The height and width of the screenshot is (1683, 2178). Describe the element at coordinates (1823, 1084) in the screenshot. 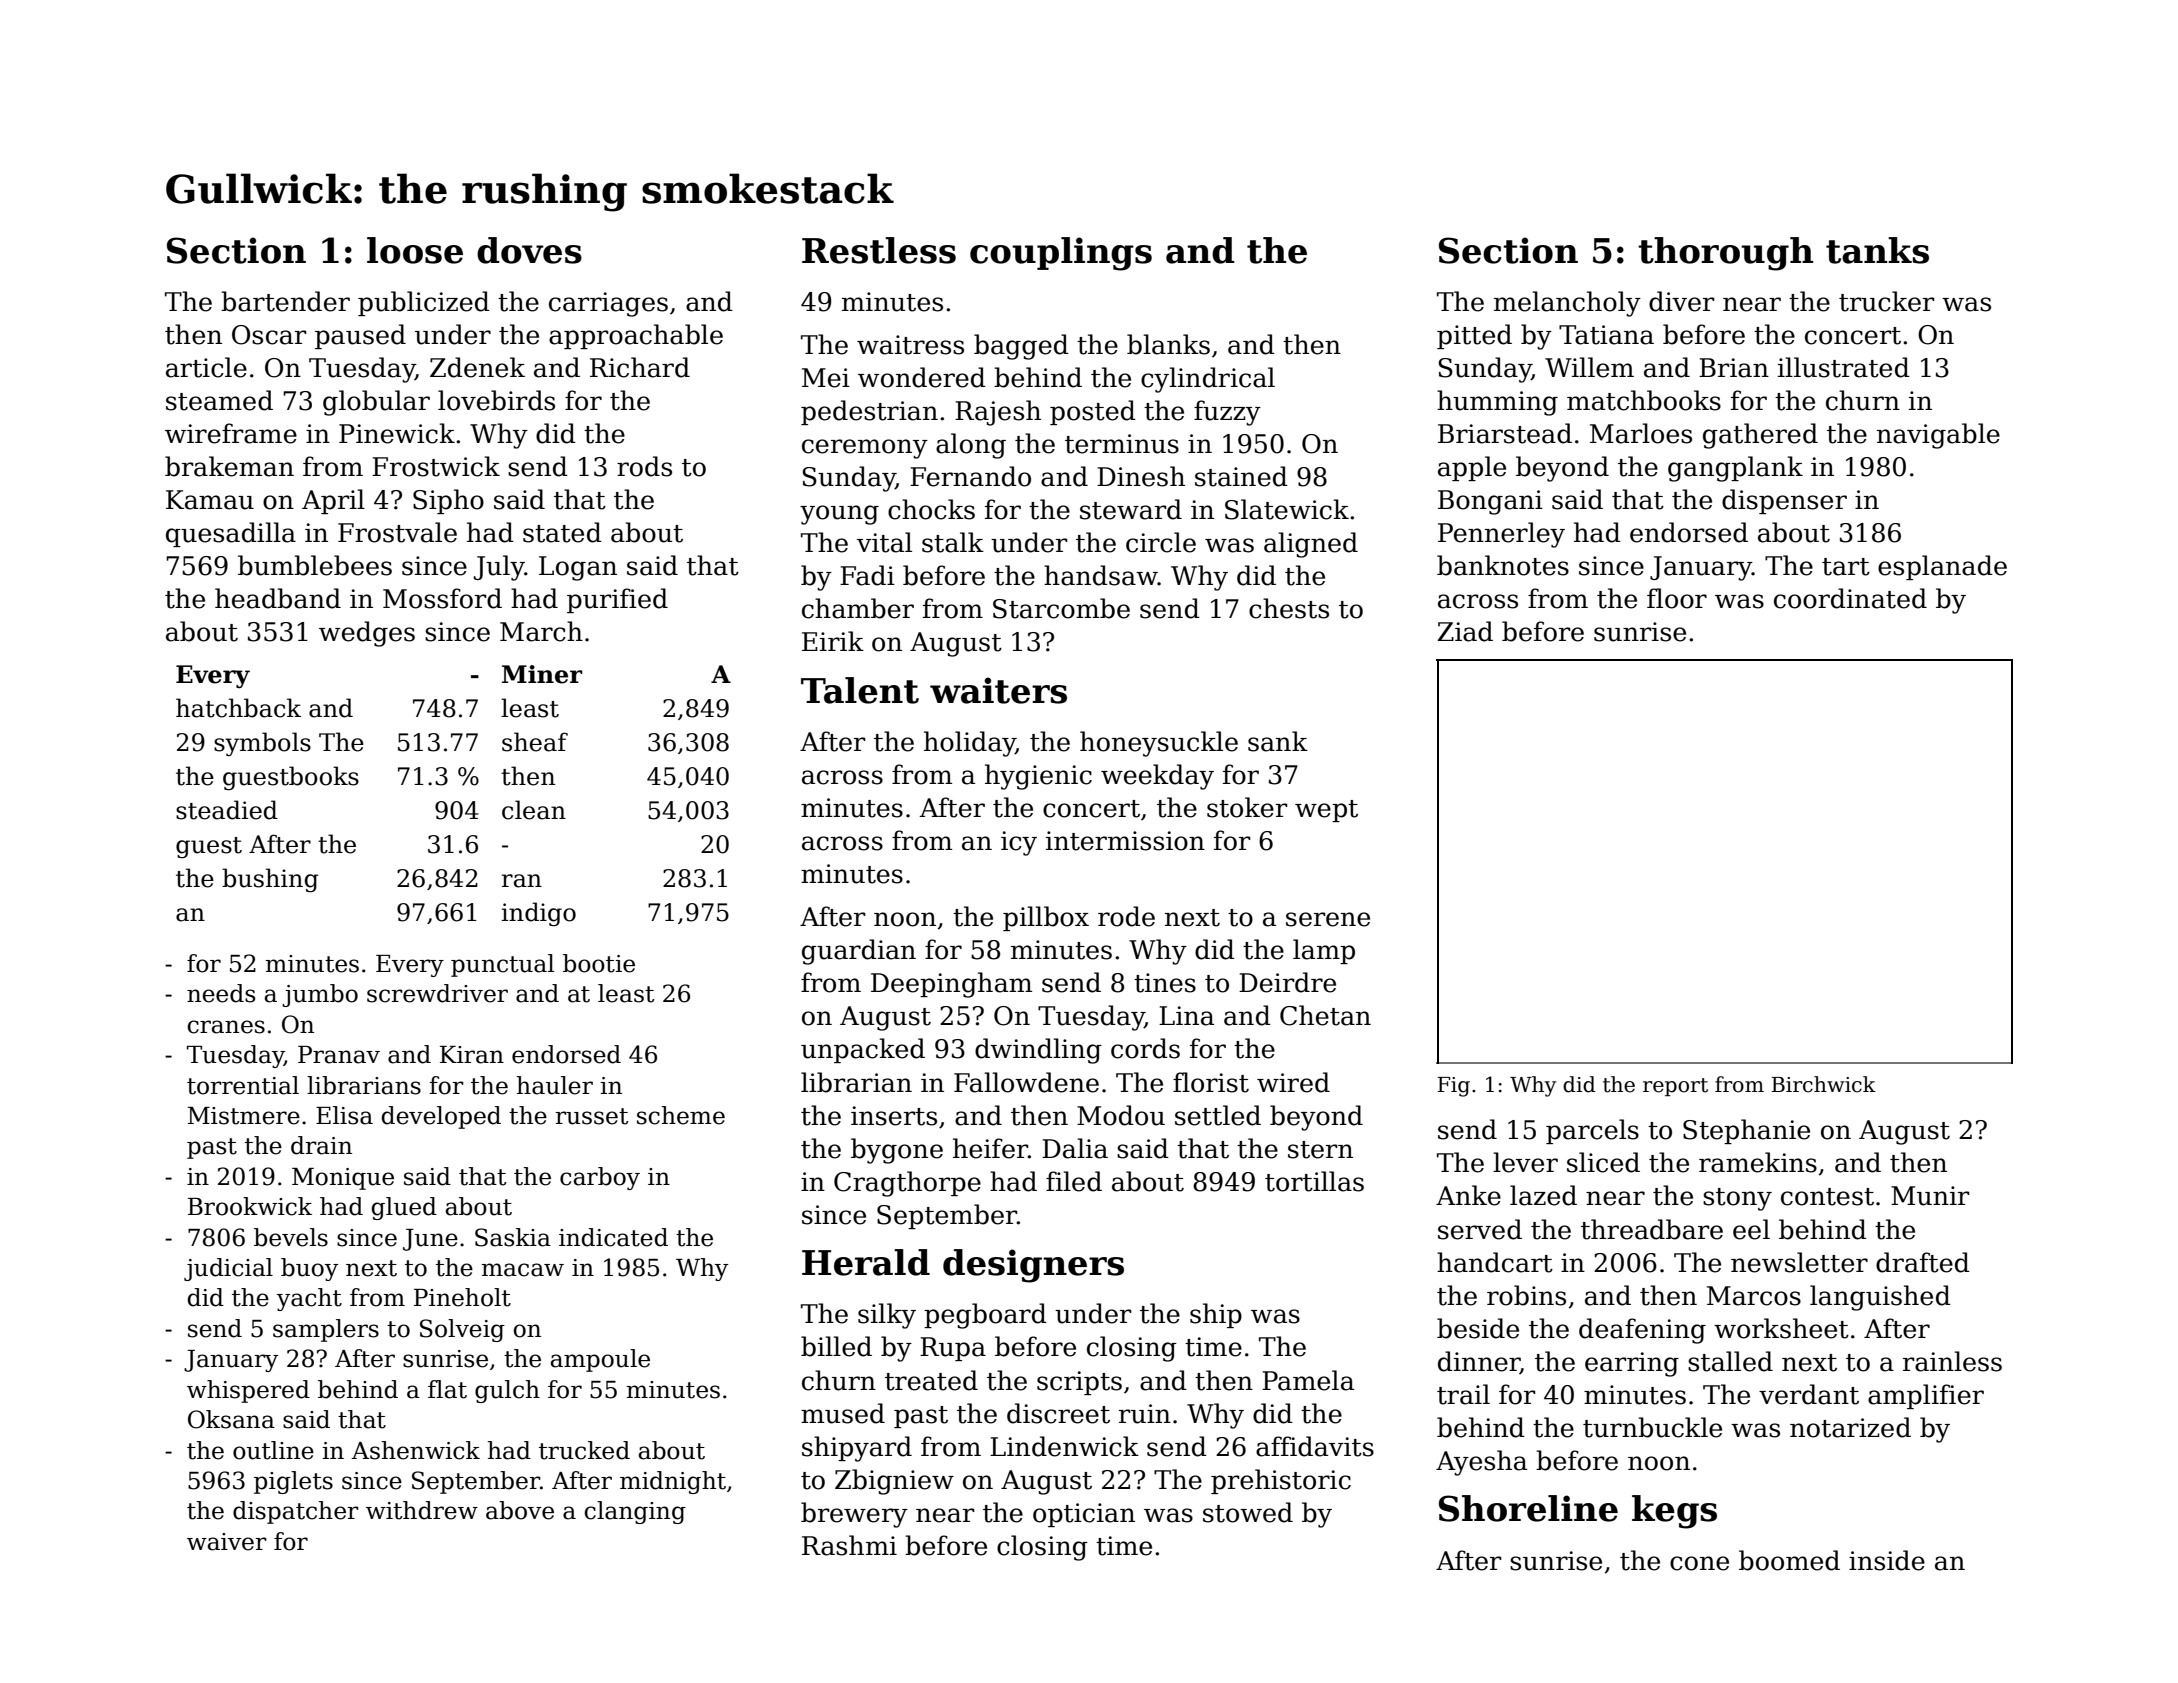

I see `Birchwick` at that location.
